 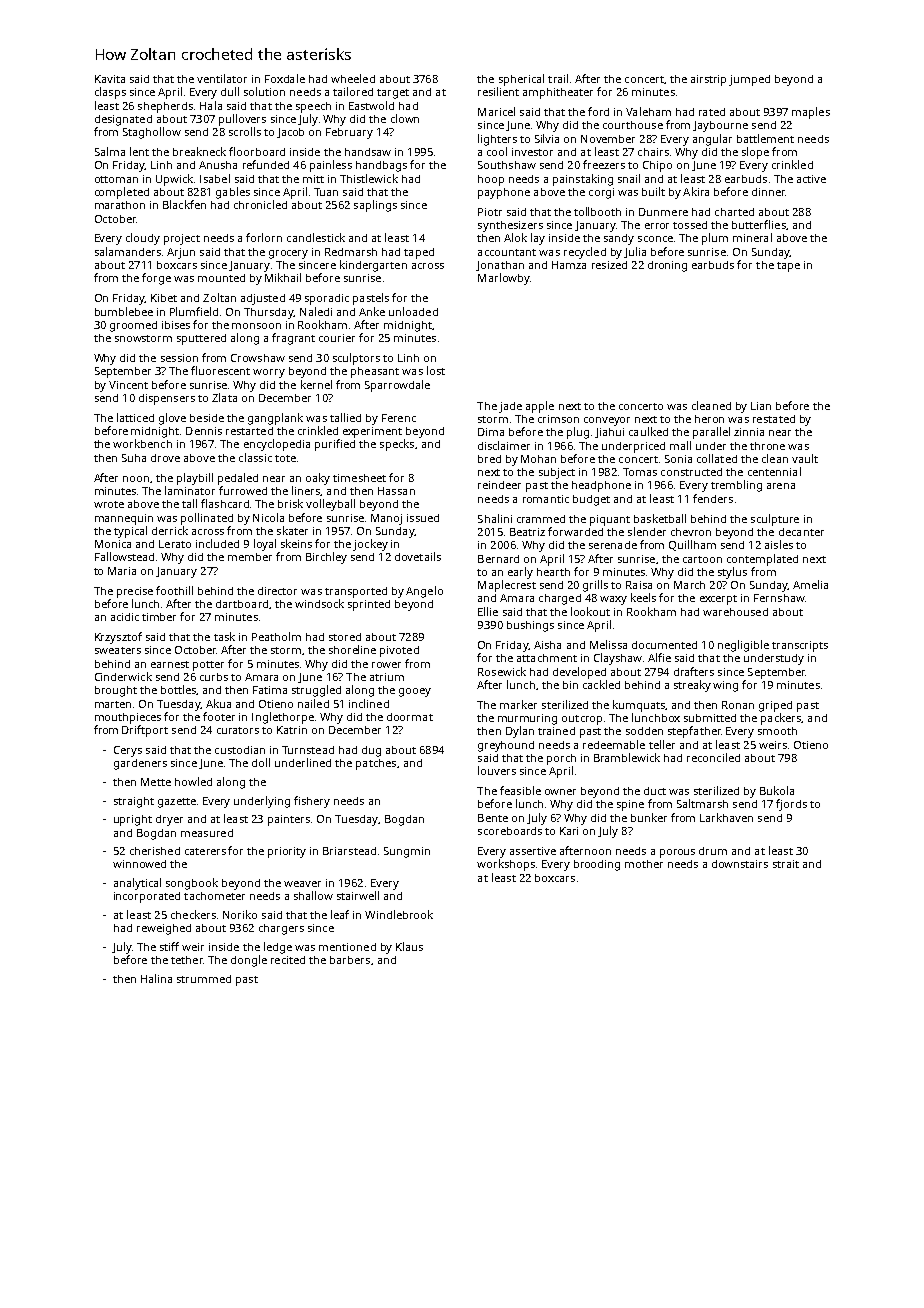 What do you see at coordinates (761, 406) in the document?
I see `Lian` at bounding box center [761, 406].
